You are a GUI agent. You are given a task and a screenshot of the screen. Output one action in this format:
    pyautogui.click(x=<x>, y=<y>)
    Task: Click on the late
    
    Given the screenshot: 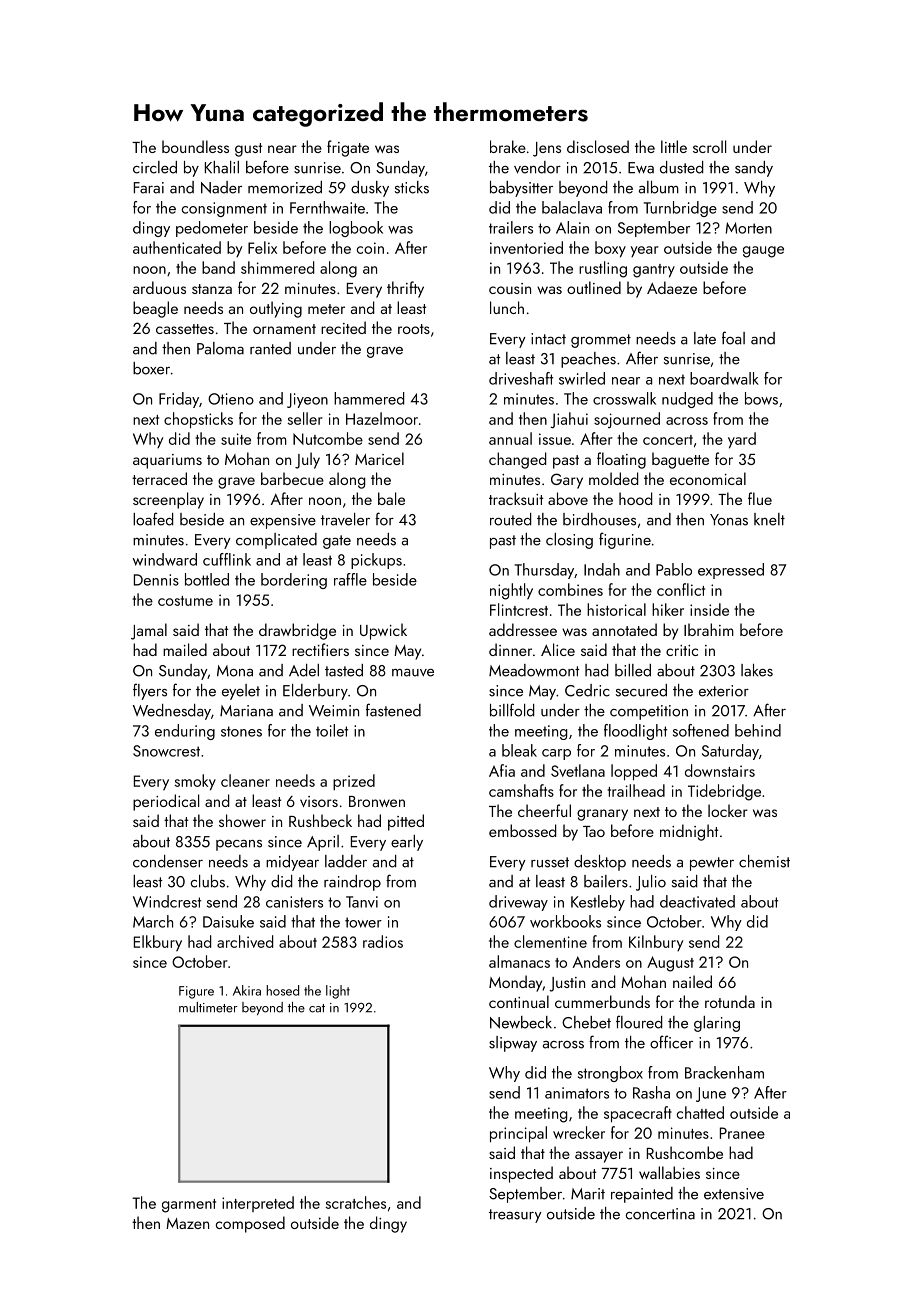 What is the action you would take?
    pyautogui.click(x=705, y=338)
